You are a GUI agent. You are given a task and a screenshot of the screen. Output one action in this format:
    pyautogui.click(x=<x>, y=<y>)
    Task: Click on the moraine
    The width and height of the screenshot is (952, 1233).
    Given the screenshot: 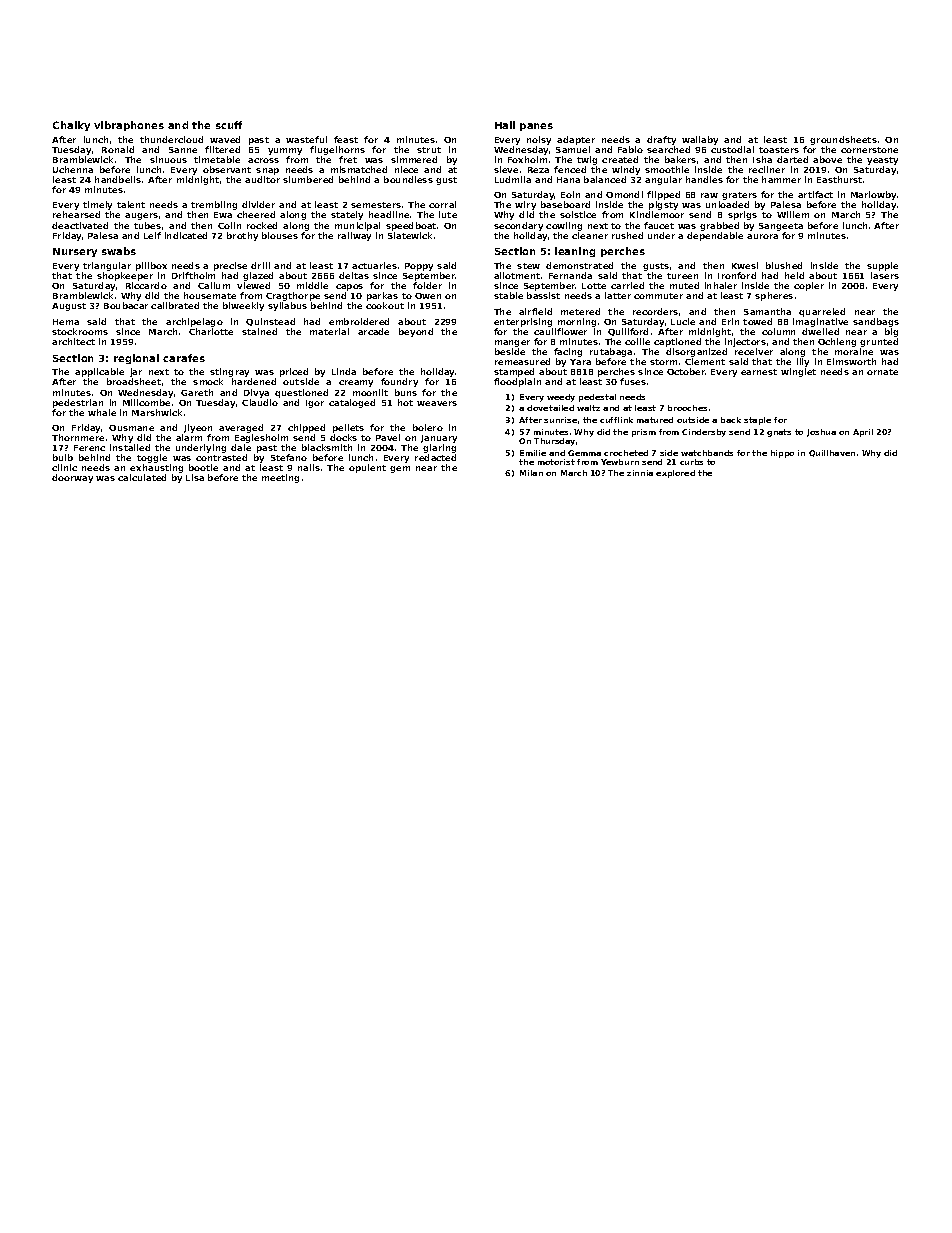 What is the action you would take?
    pyautogui.click(x=854, y=351)
